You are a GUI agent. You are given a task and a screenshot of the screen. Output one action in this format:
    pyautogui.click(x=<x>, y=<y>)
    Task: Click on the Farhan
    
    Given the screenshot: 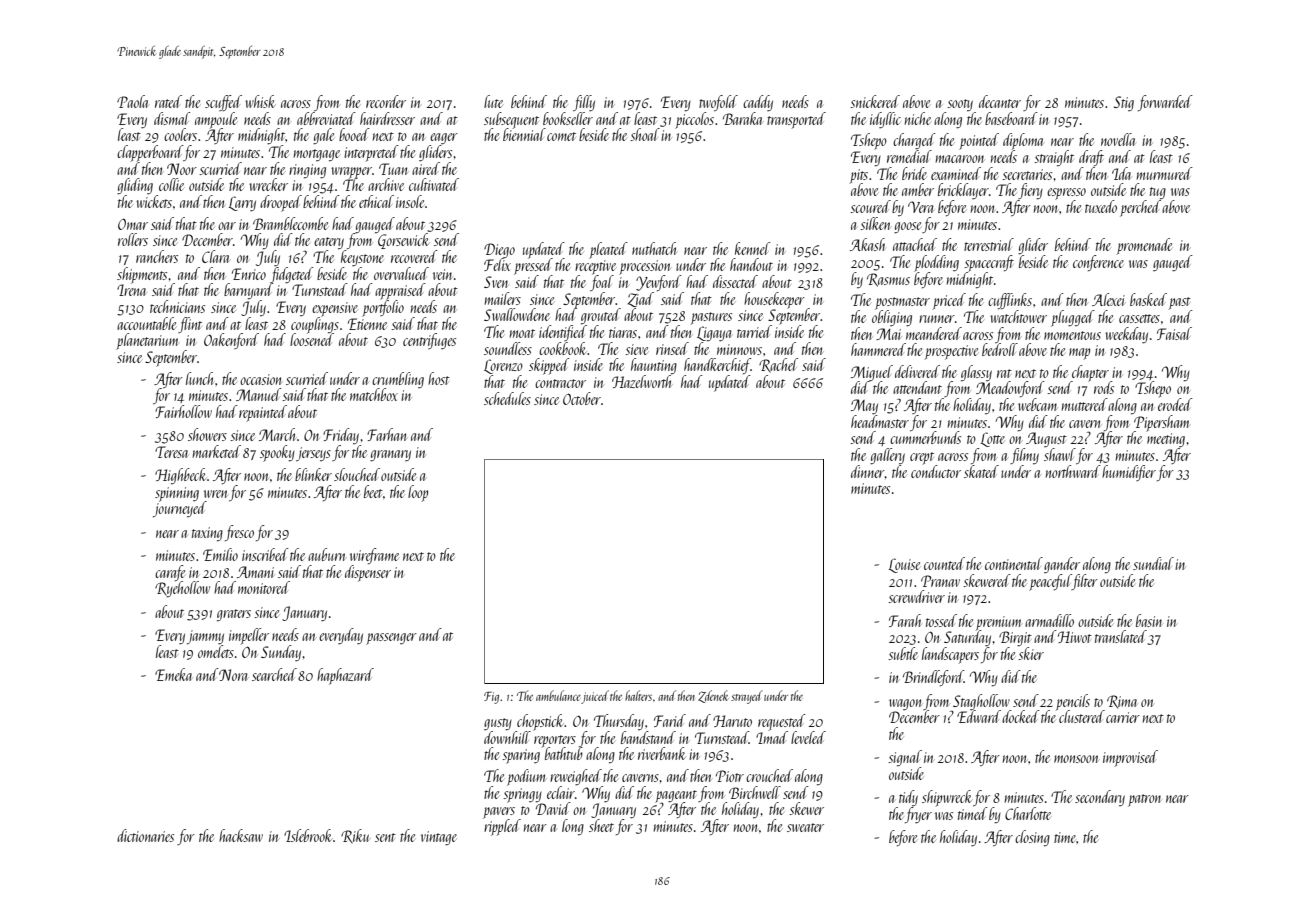 What is the action you would take?
    pyautogui.click(x=386, y=434)
